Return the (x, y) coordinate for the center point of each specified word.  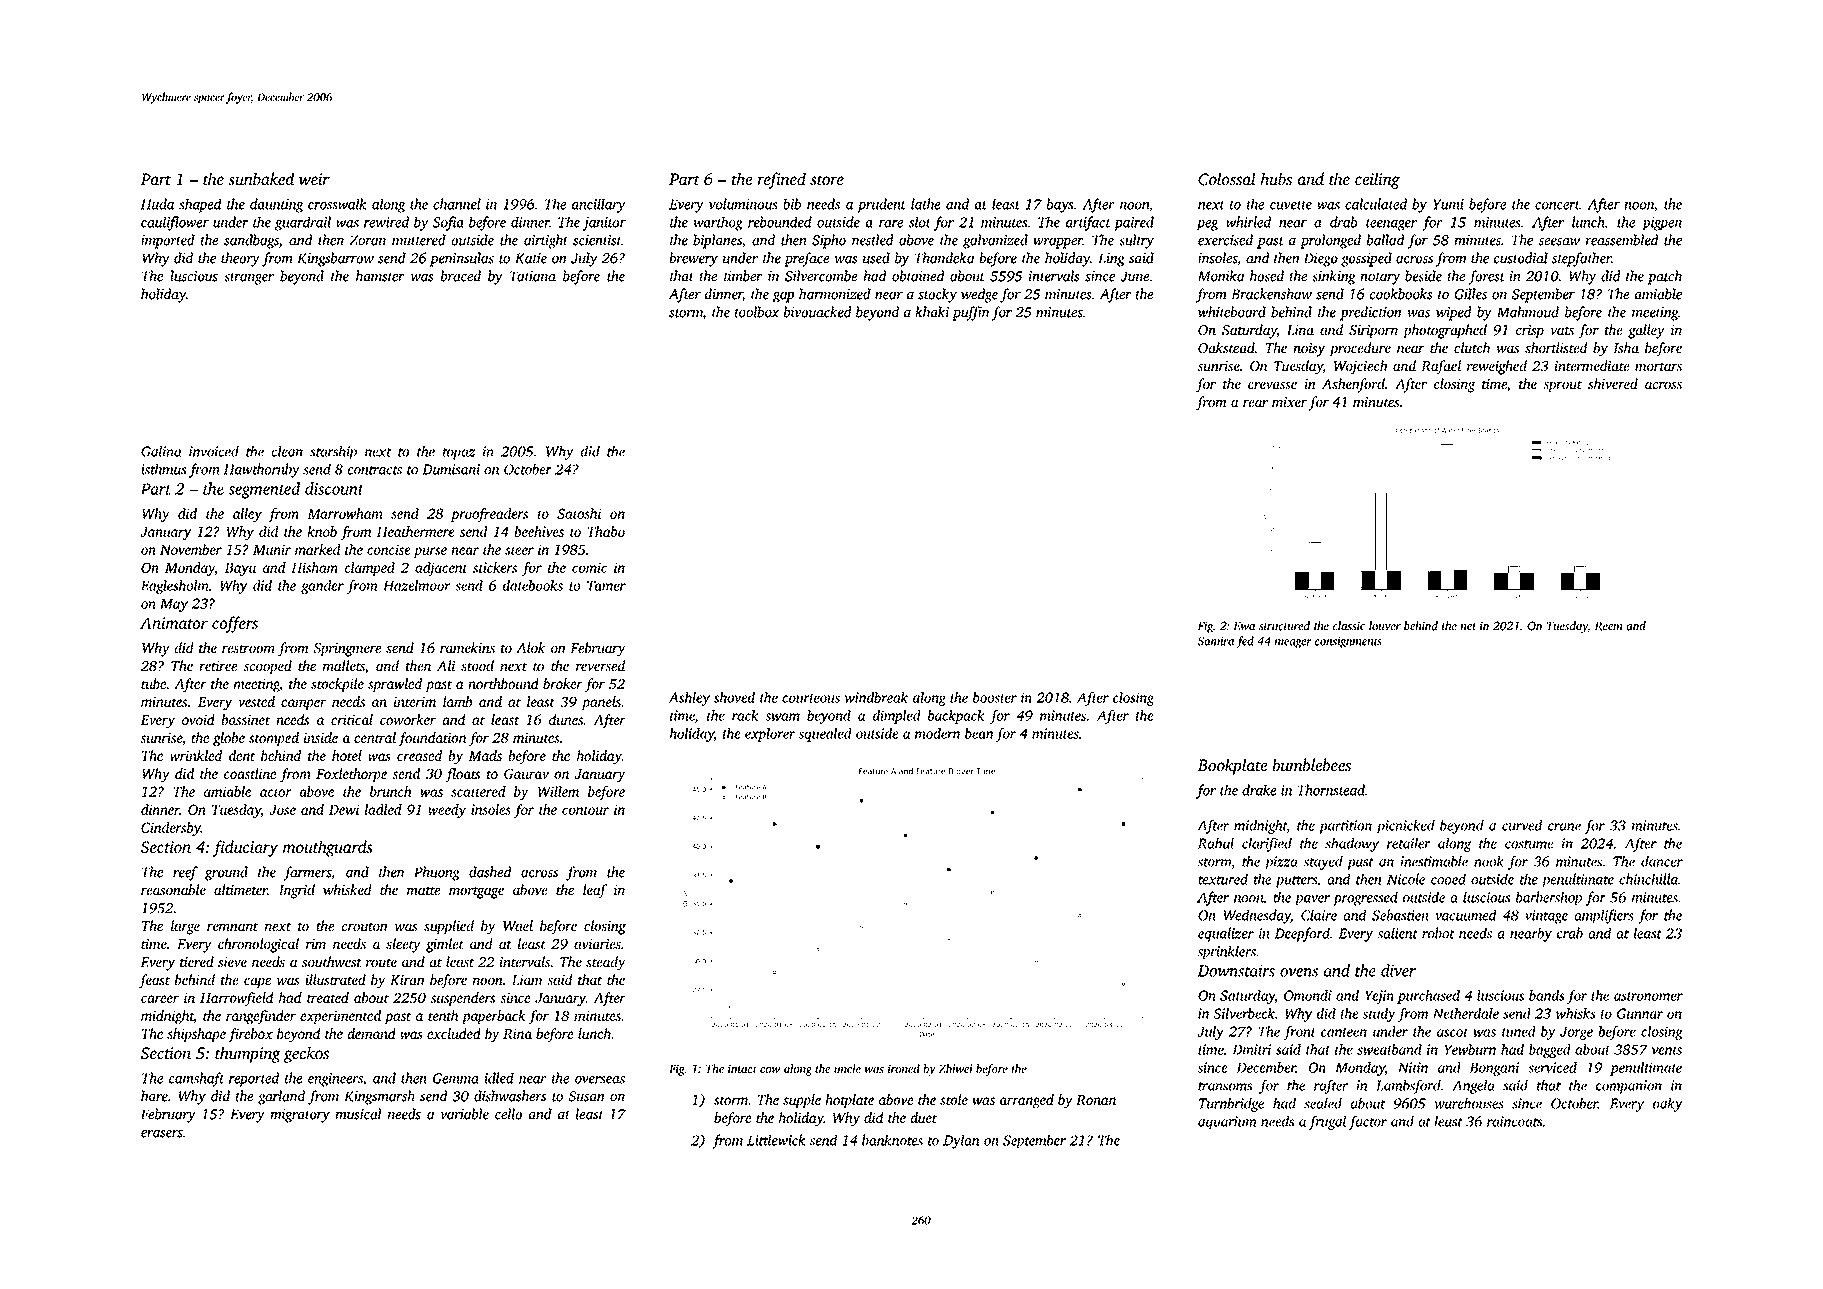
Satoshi (579, 513)
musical (358, 1114)
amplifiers (1604, 916)
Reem (1608, 626)
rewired (386, 222)
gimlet (445, 945)
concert (1557, 205)
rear (1255, 403)
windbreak (876, 697)
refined (781, 180)
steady (605, 963)
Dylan (961, 1141)
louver (1385, 626)
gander (322, 587)
